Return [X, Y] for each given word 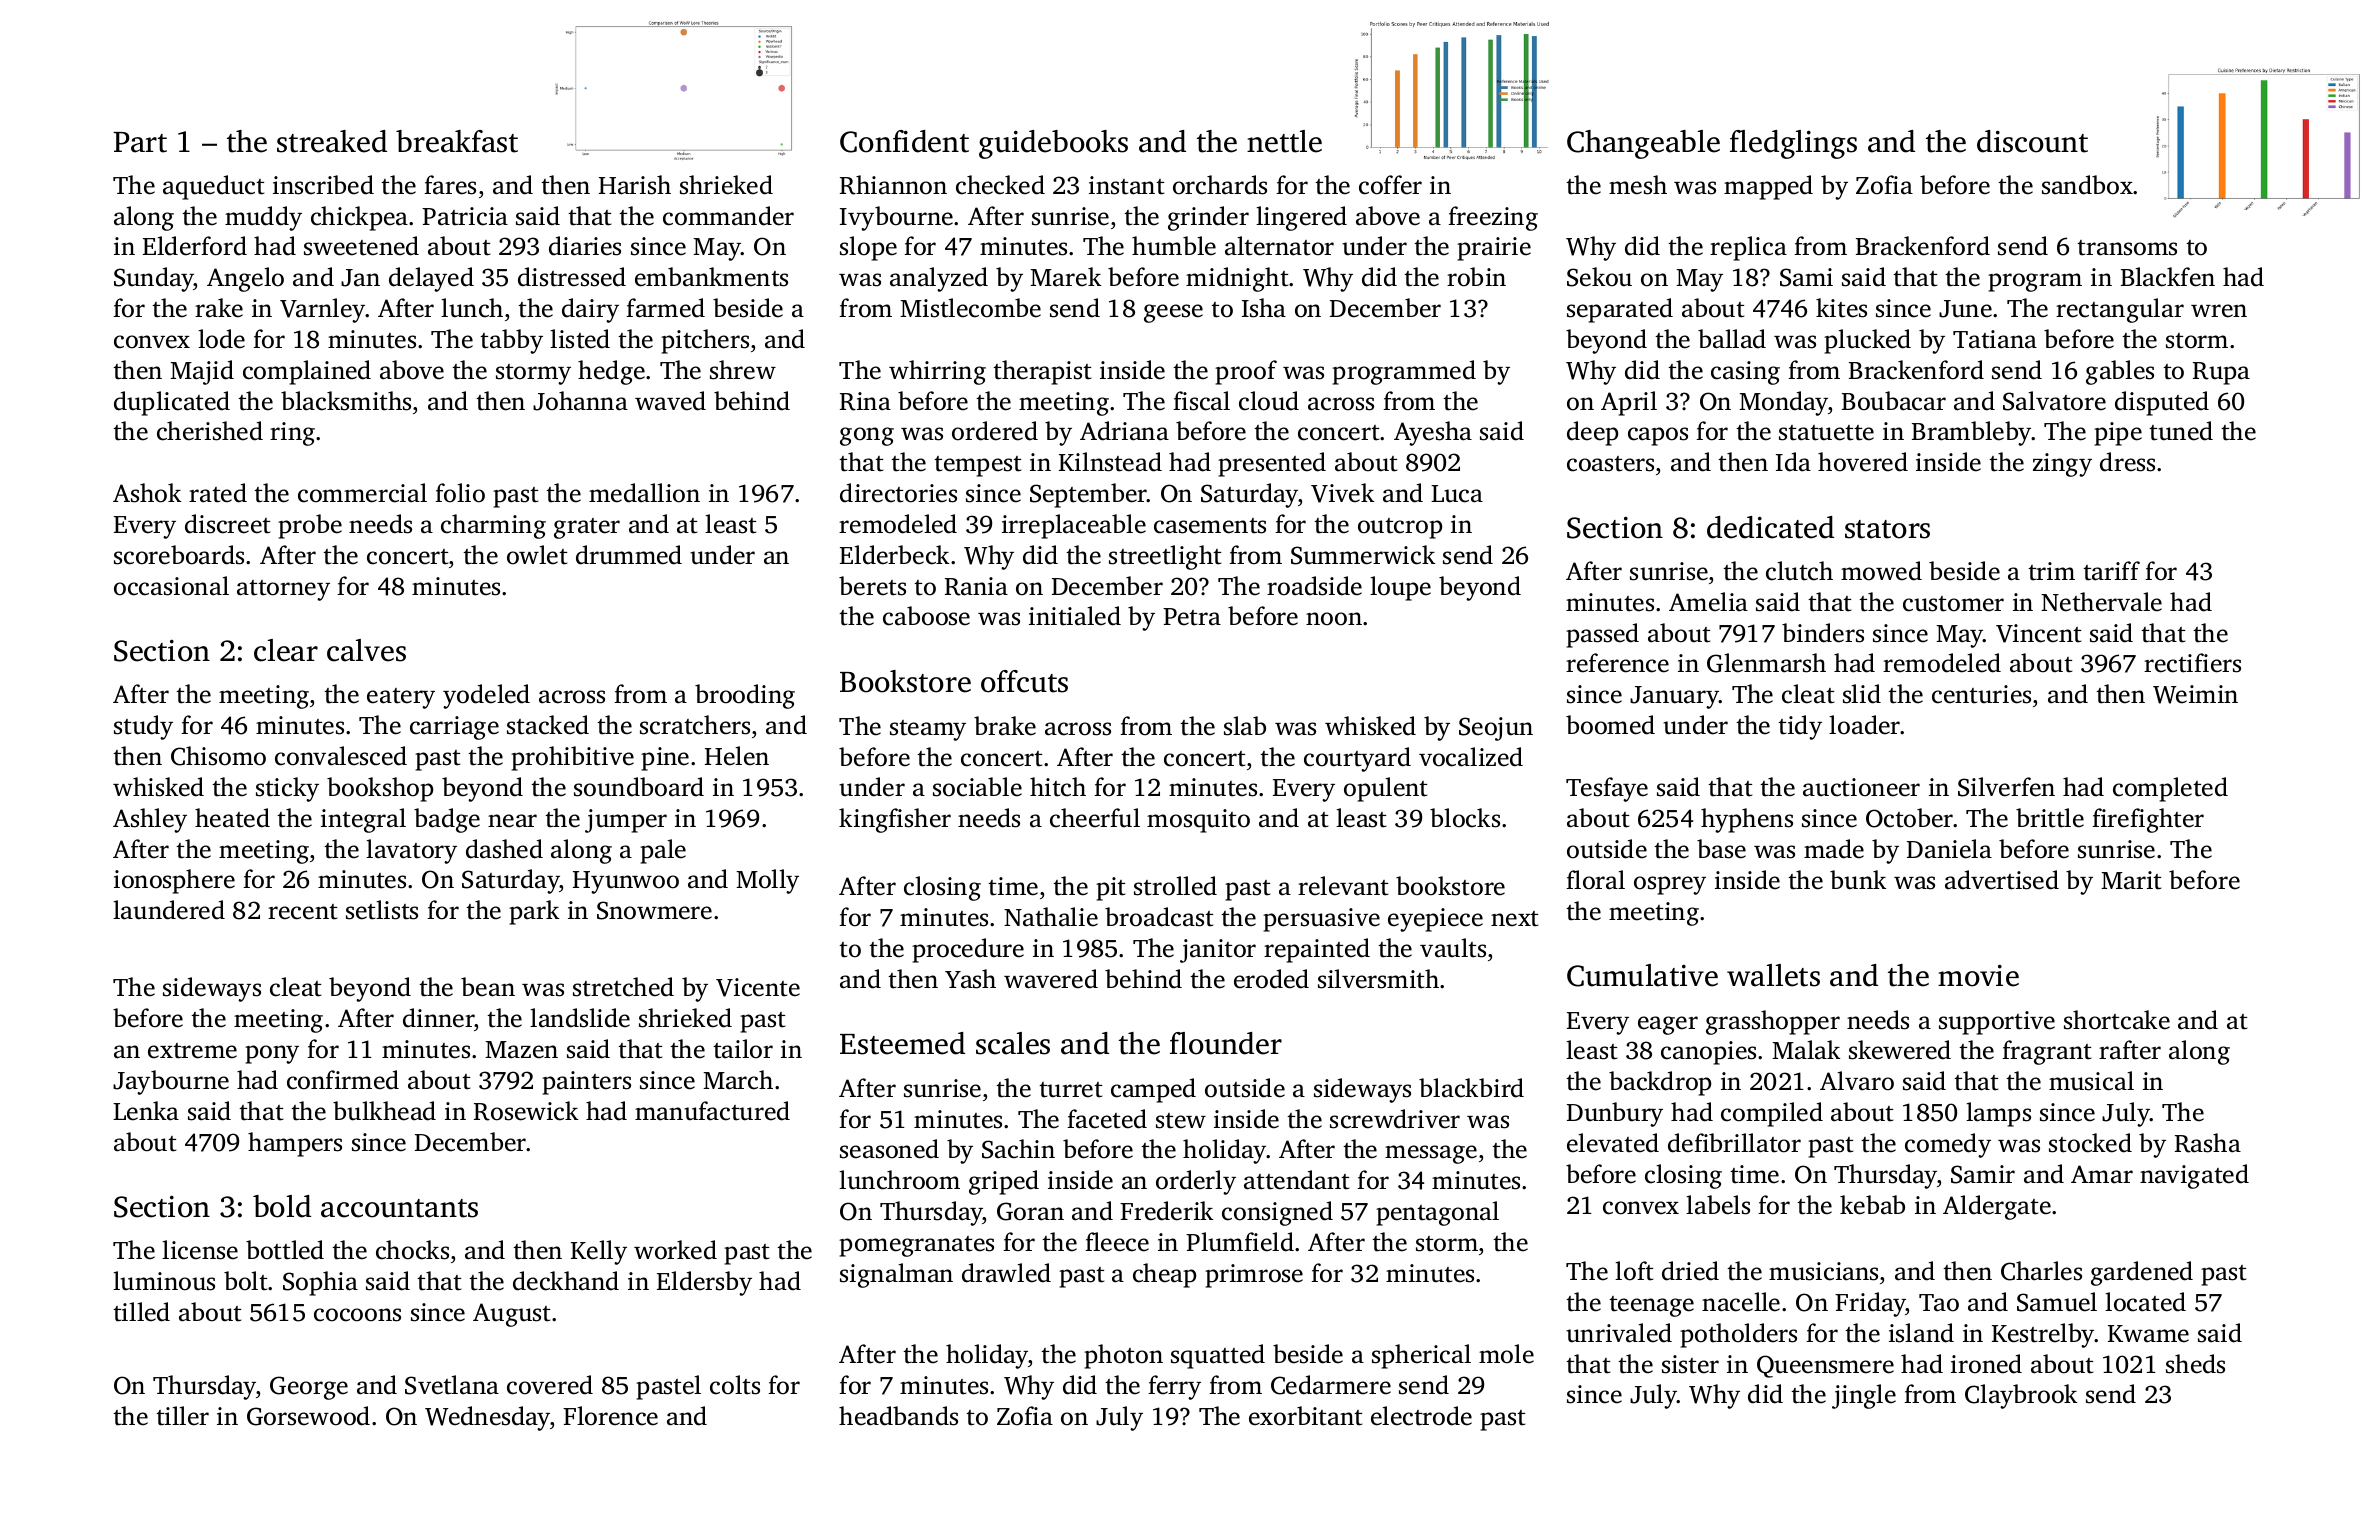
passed [1602, 635]
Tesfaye [1607, 789]
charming [493, 526]
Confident [904, 141]
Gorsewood [308, 1416]
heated [232, 818]
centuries [1981, 694]
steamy [928, 730]
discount [2032, 141]
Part [140, 142]
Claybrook [2021, 1396]
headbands [898, 1416]
